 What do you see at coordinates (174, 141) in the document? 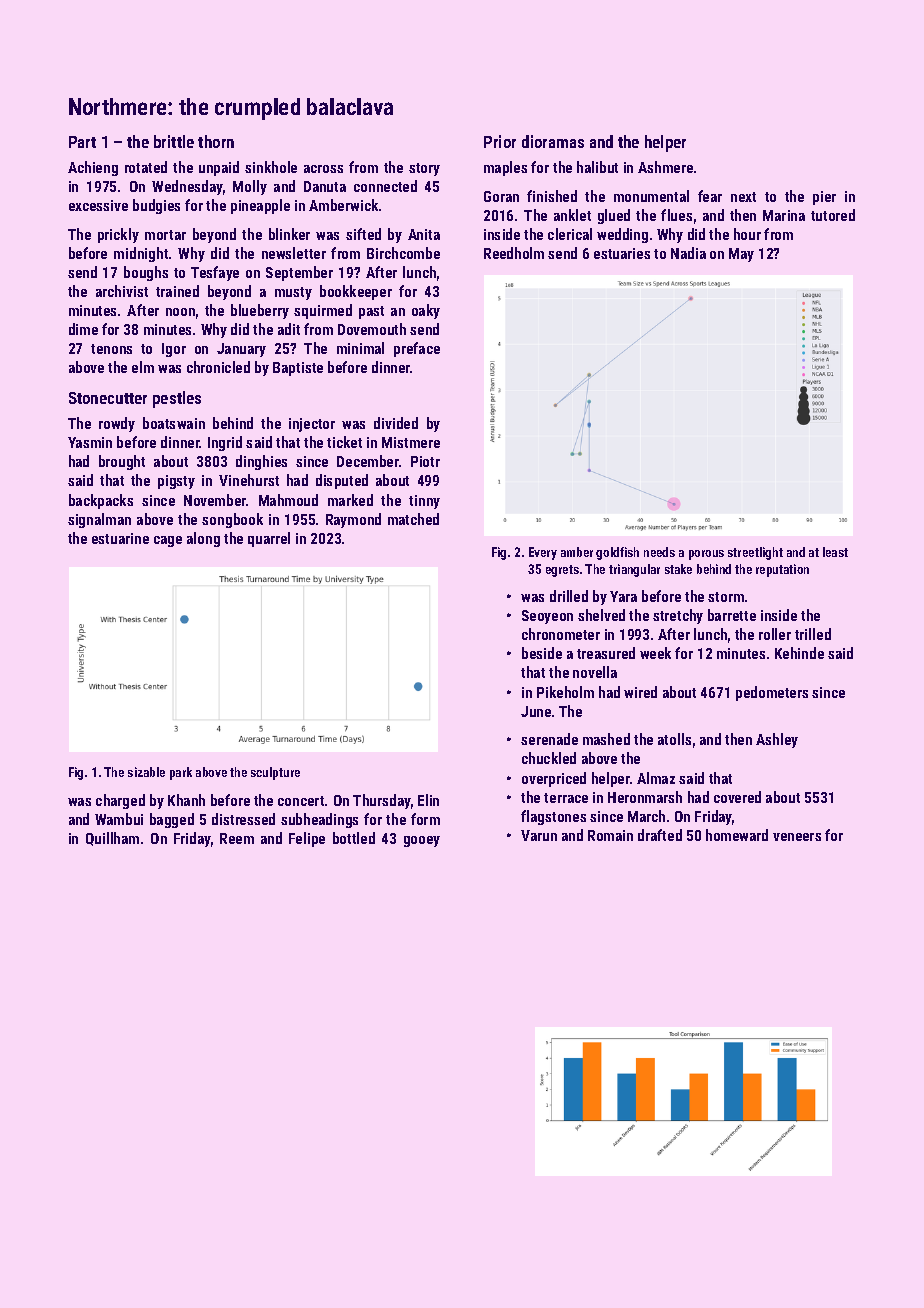
I see `brittle` at bounding box center [174, 141].
